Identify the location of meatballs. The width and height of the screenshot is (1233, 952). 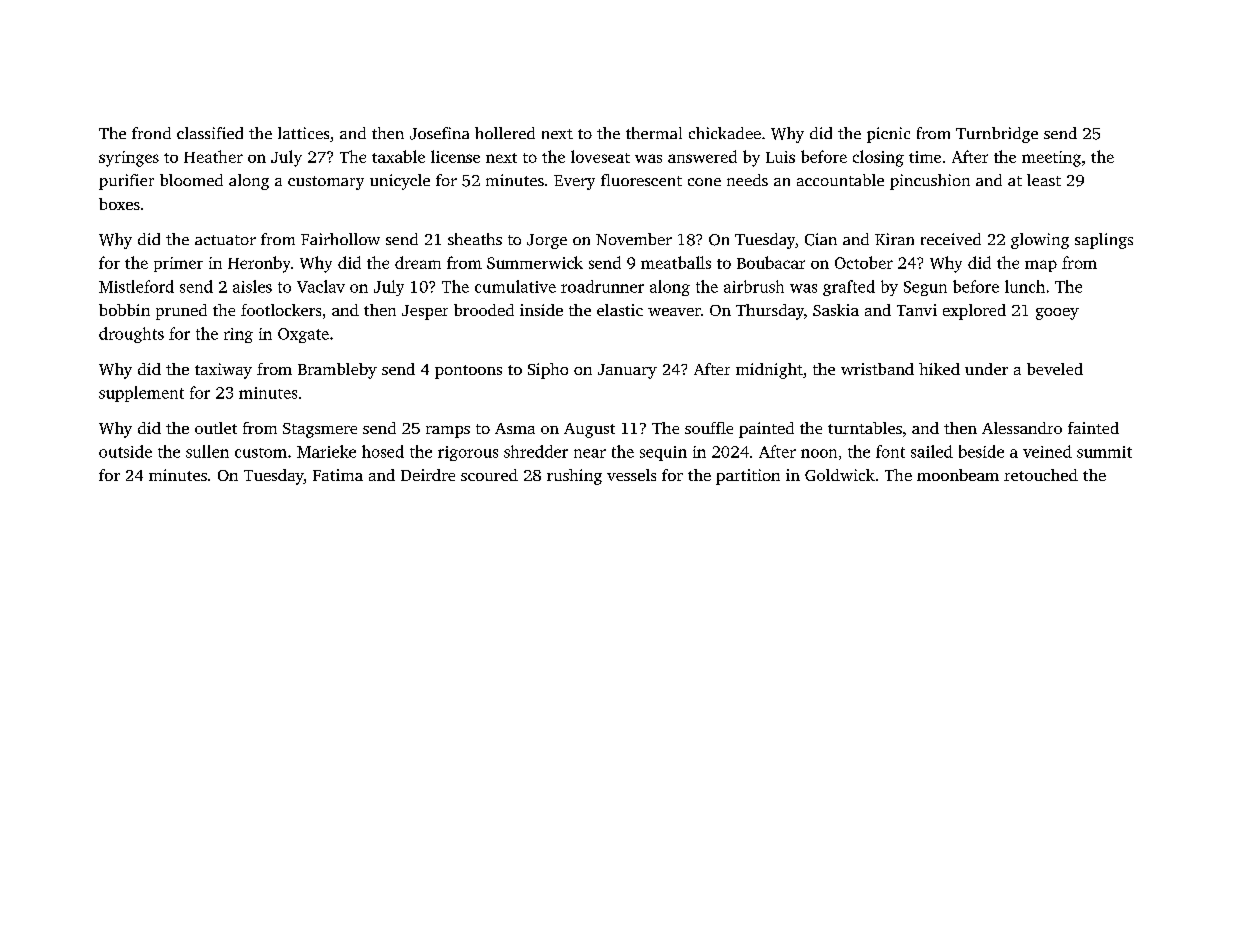
(676, 262).
